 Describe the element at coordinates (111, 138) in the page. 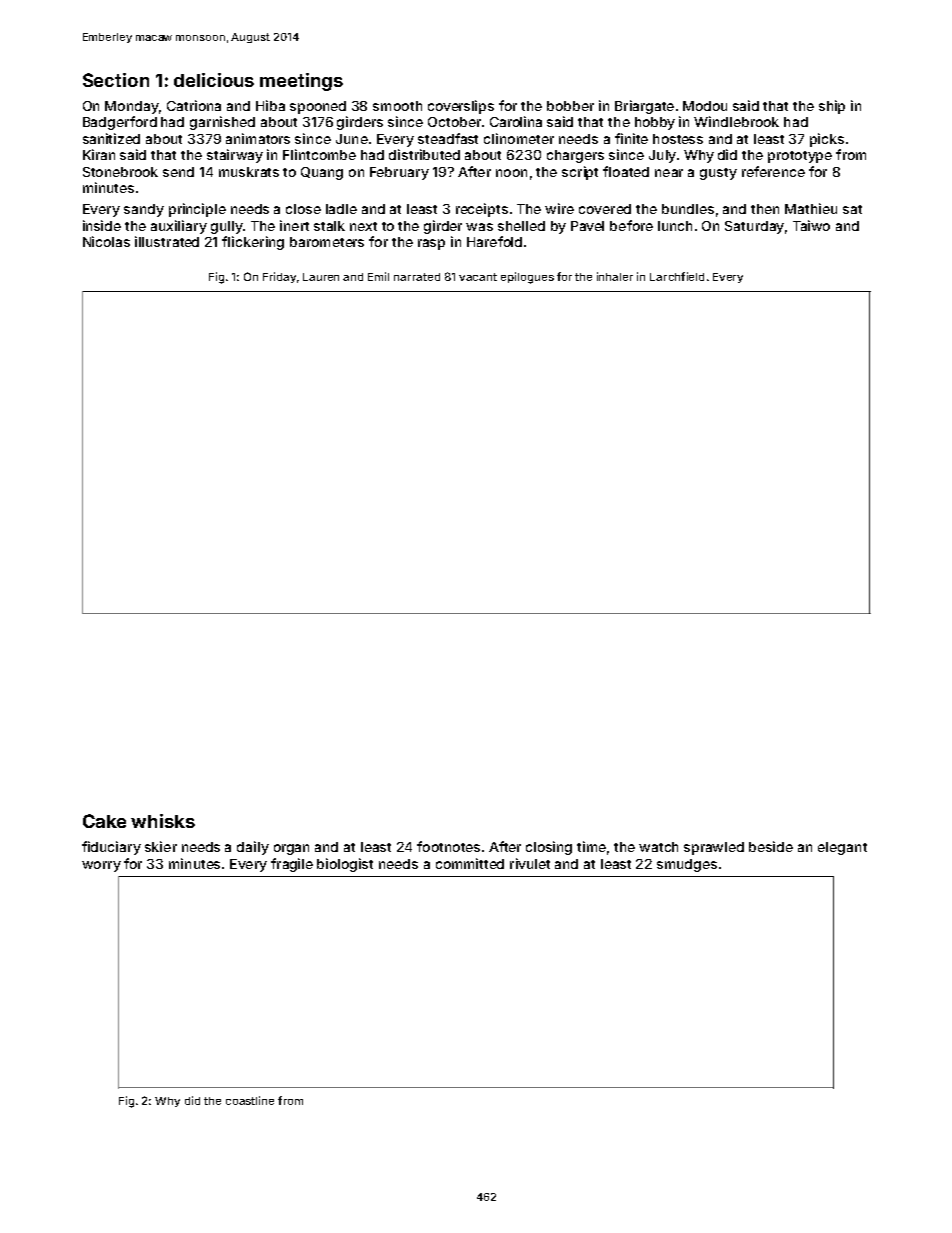

I see `sanitized` at that location.
